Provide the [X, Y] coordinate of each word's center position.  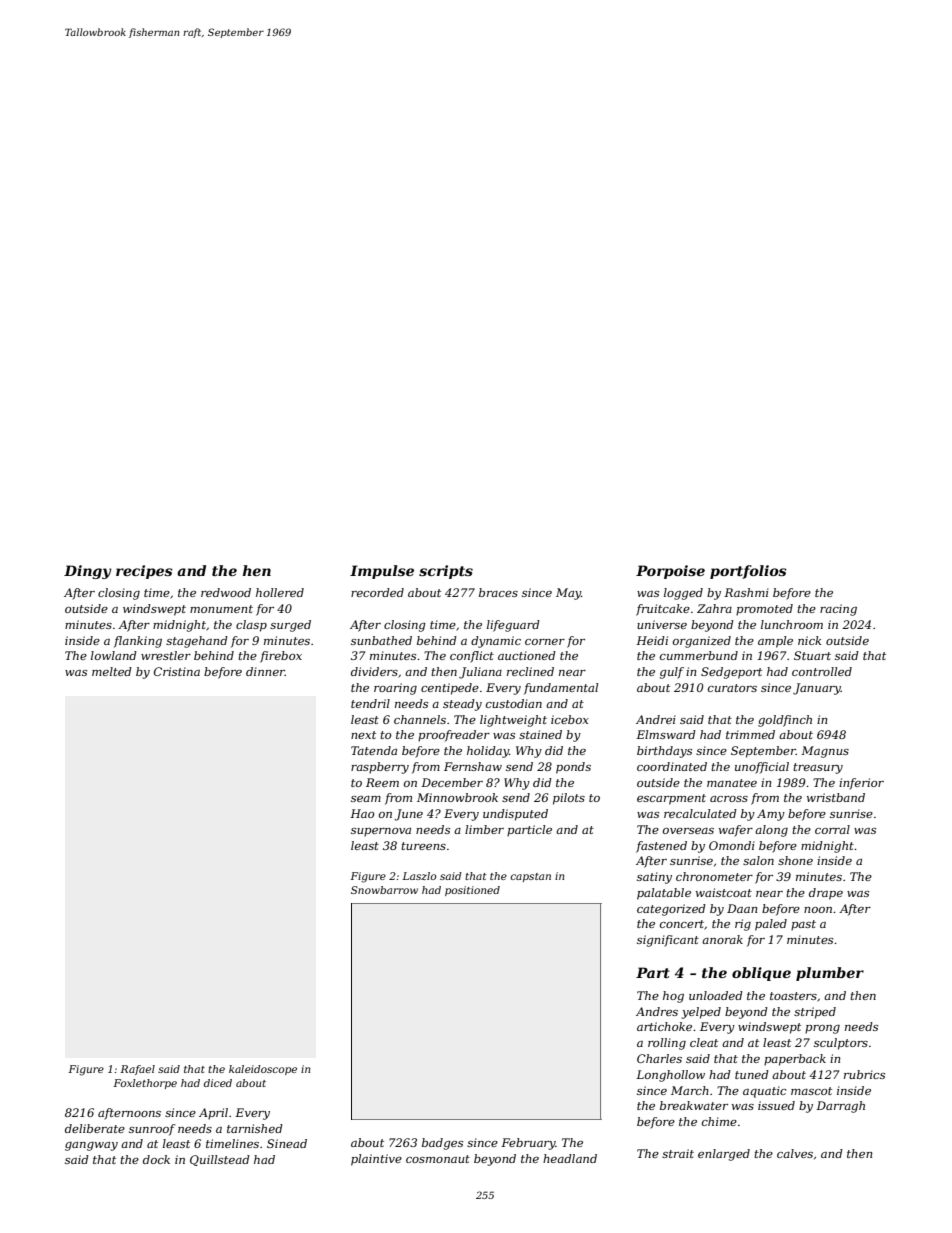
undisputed [515, 815]
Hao [362, 813]
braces [498, 592]
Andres [657, 1011]
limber [484, 829]
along [771, 831]
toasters [793, 996]
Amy [771, 815]
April [213, 1114]
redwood [226, 592]
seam [366, 799]
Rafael [137, 1070]
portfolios [748, 572]
